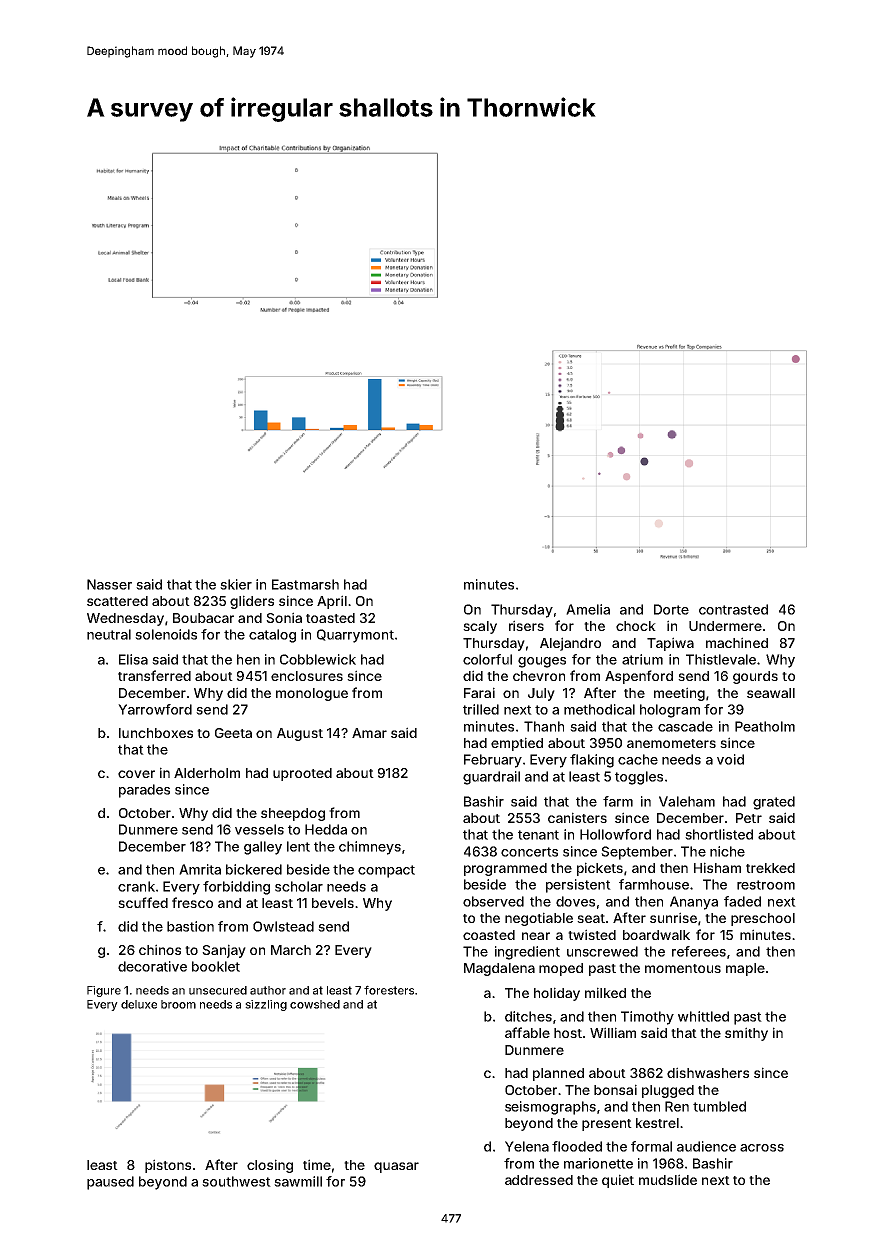 This screenshot has width=882, height=1252. What do you see at coordinates (762, 1148) in the screenshot?
I see `across` at bounding box center [762, 1148].
